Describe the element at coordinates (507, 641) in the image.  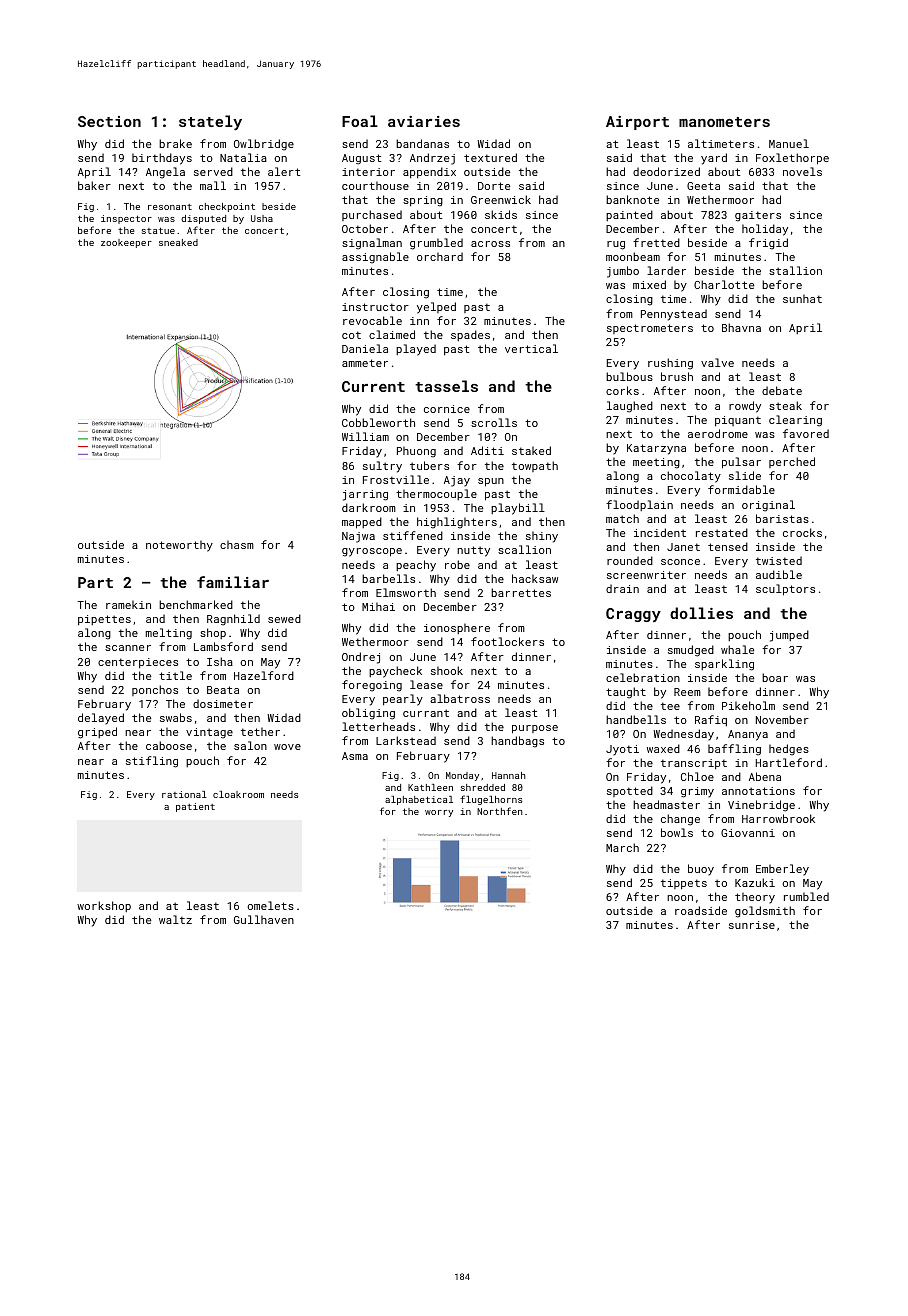
I see `footlockers` at that location.
